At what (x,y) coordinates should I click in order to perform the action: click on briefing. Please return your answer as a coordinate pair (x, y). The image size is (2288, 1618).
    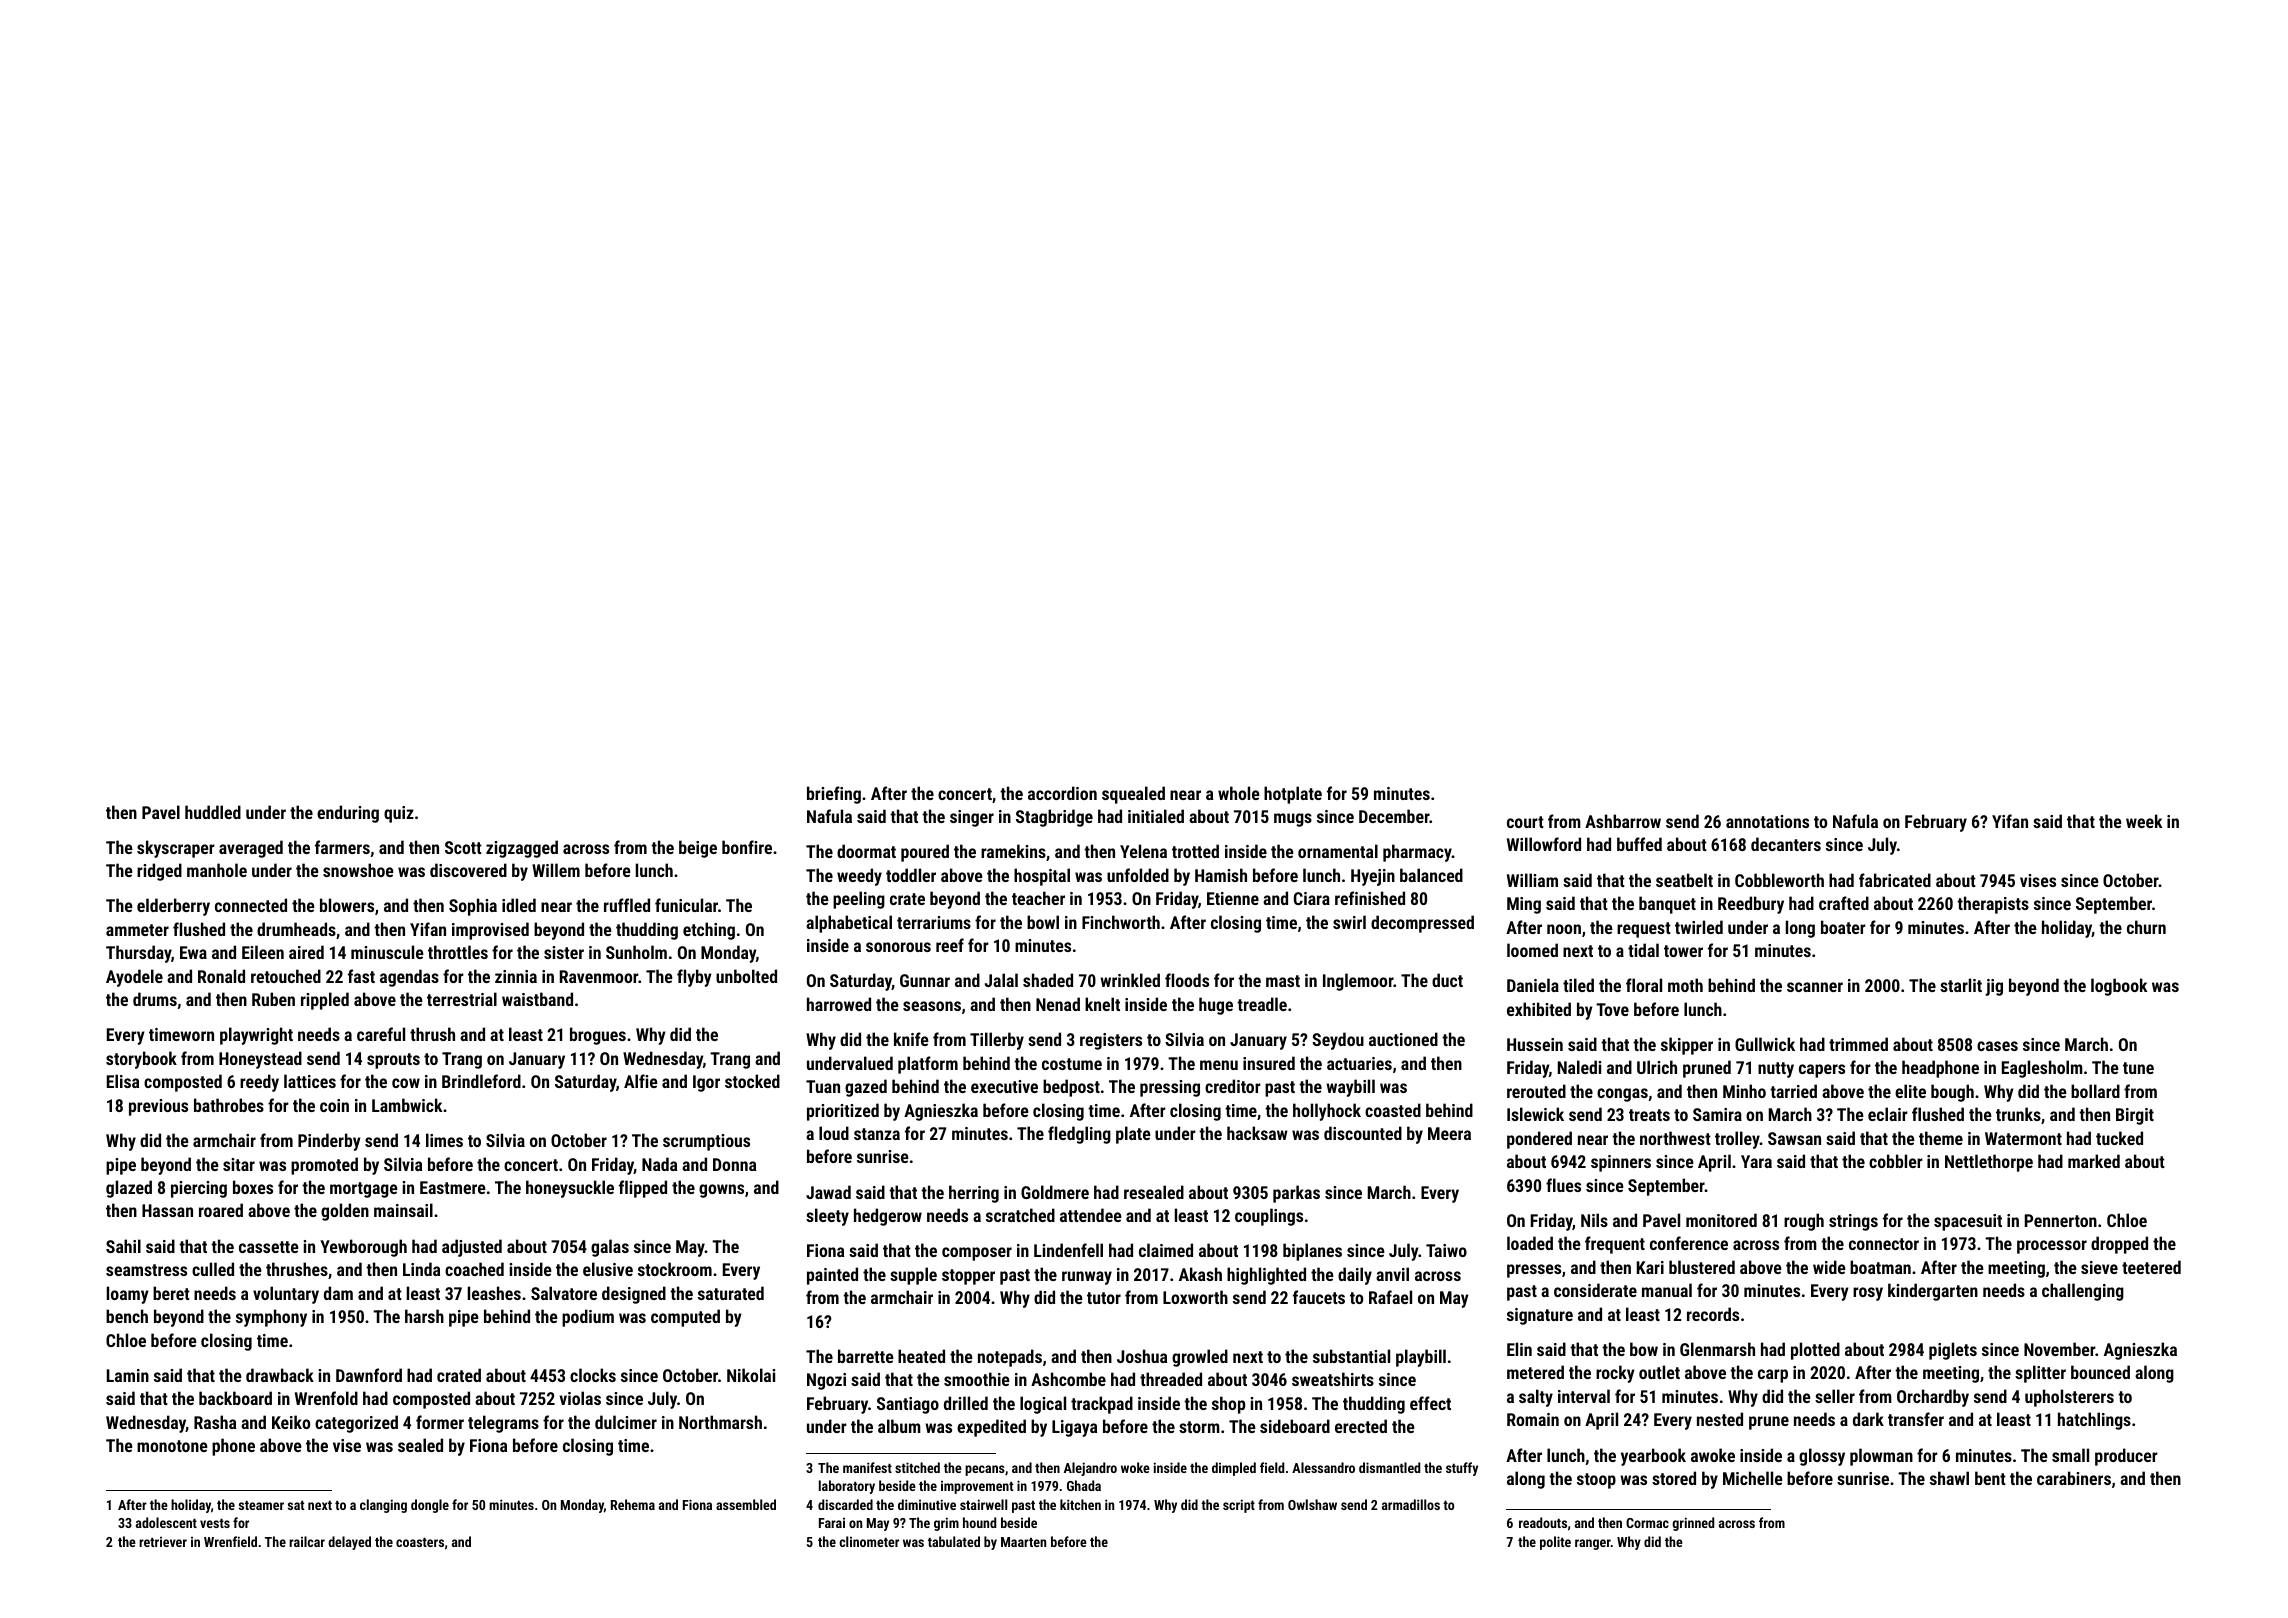
    Looking at the image, I should click on (834, 795).
